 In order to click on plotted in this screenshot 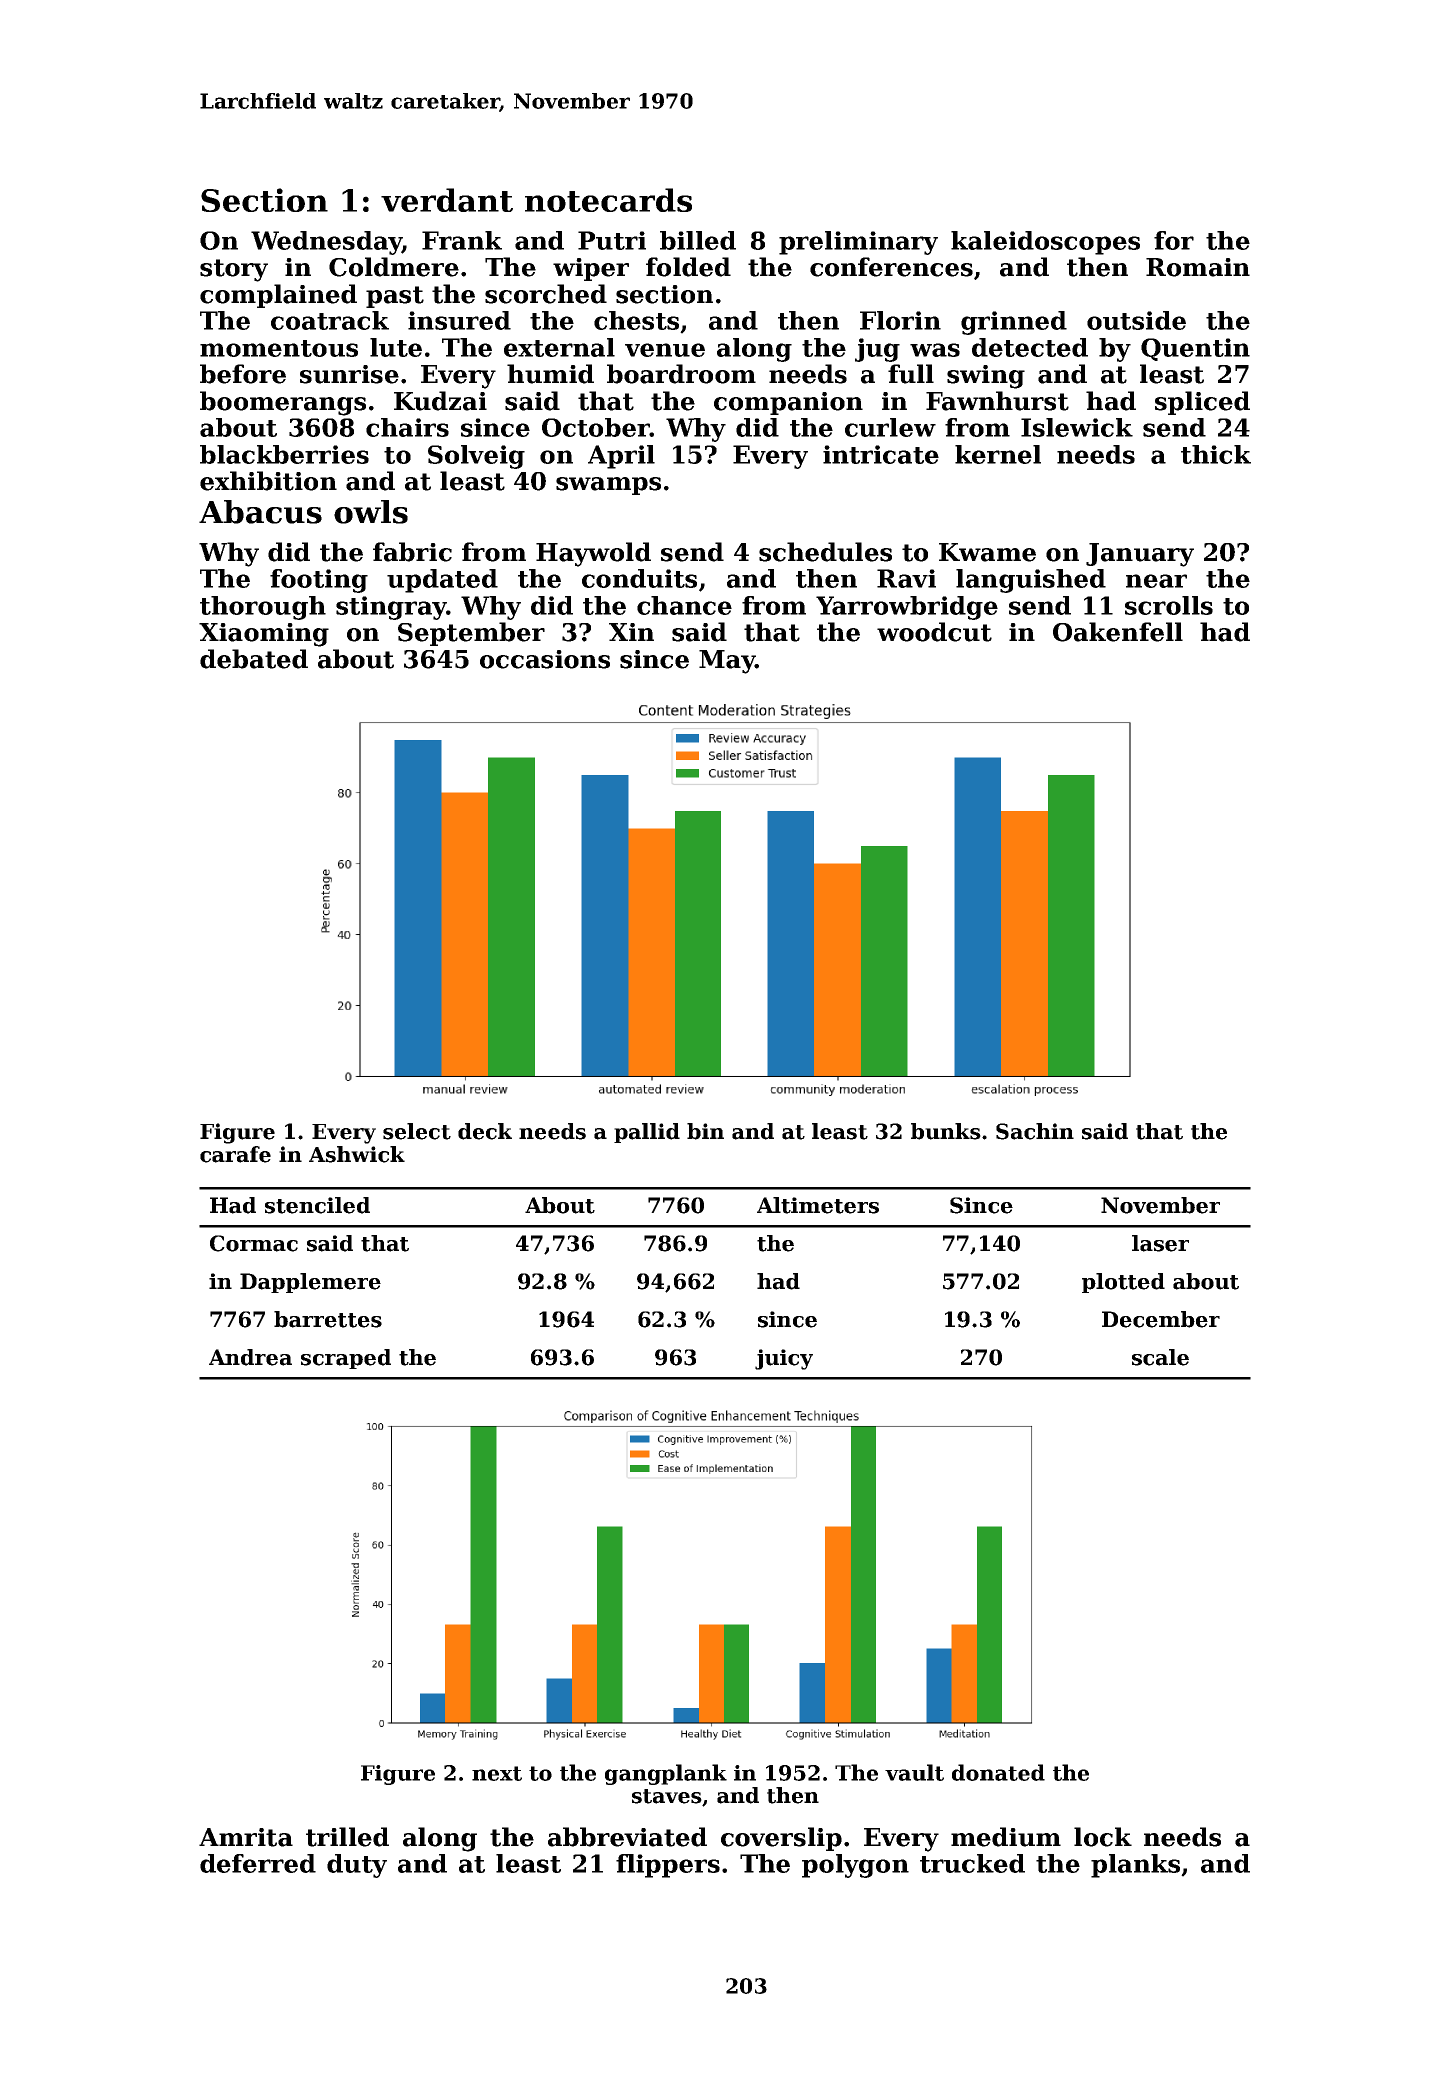, I will do `click(1123, 1283)`.
